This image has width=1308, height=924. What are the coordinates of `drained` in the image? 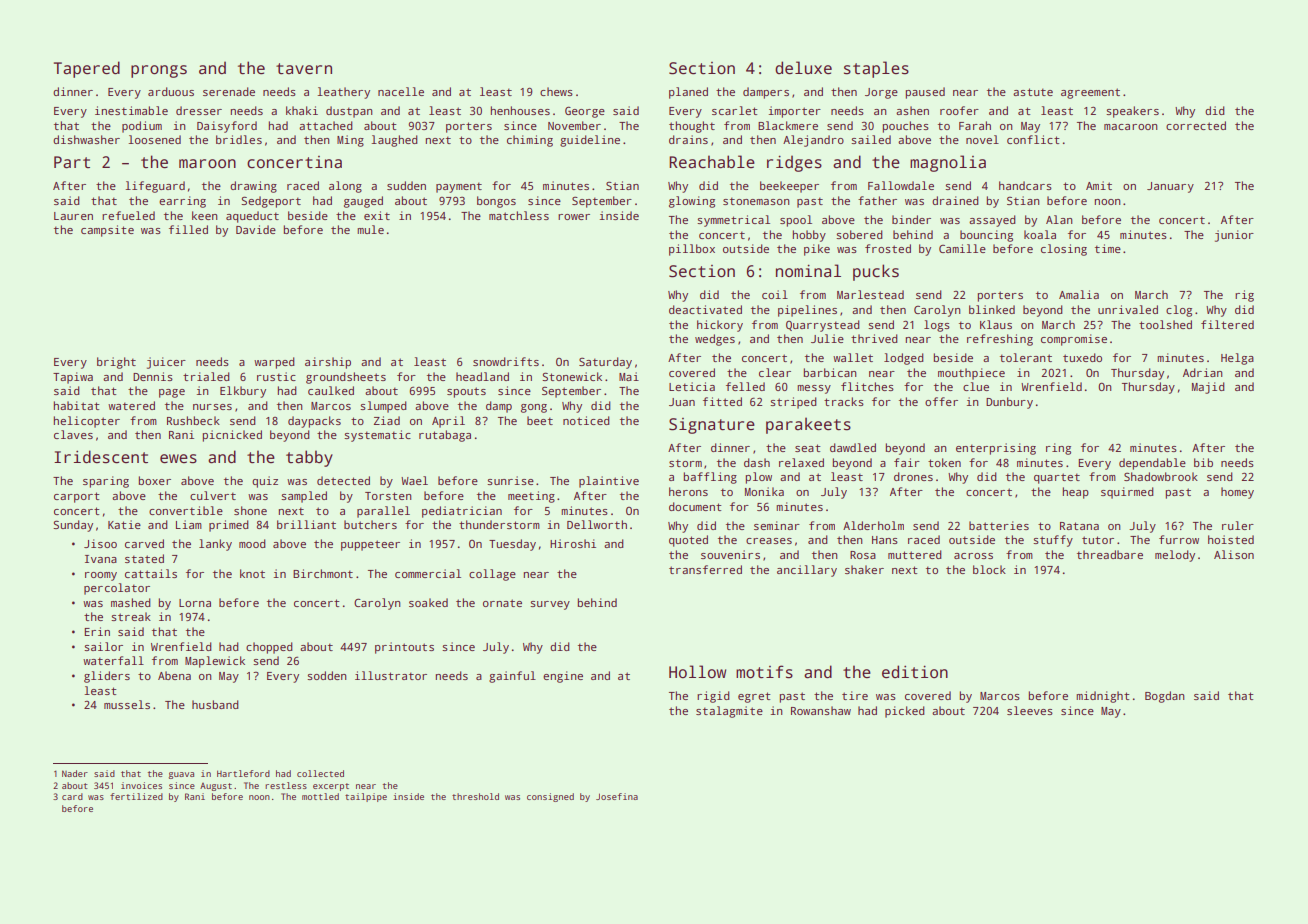 It's located at (955, 200).
